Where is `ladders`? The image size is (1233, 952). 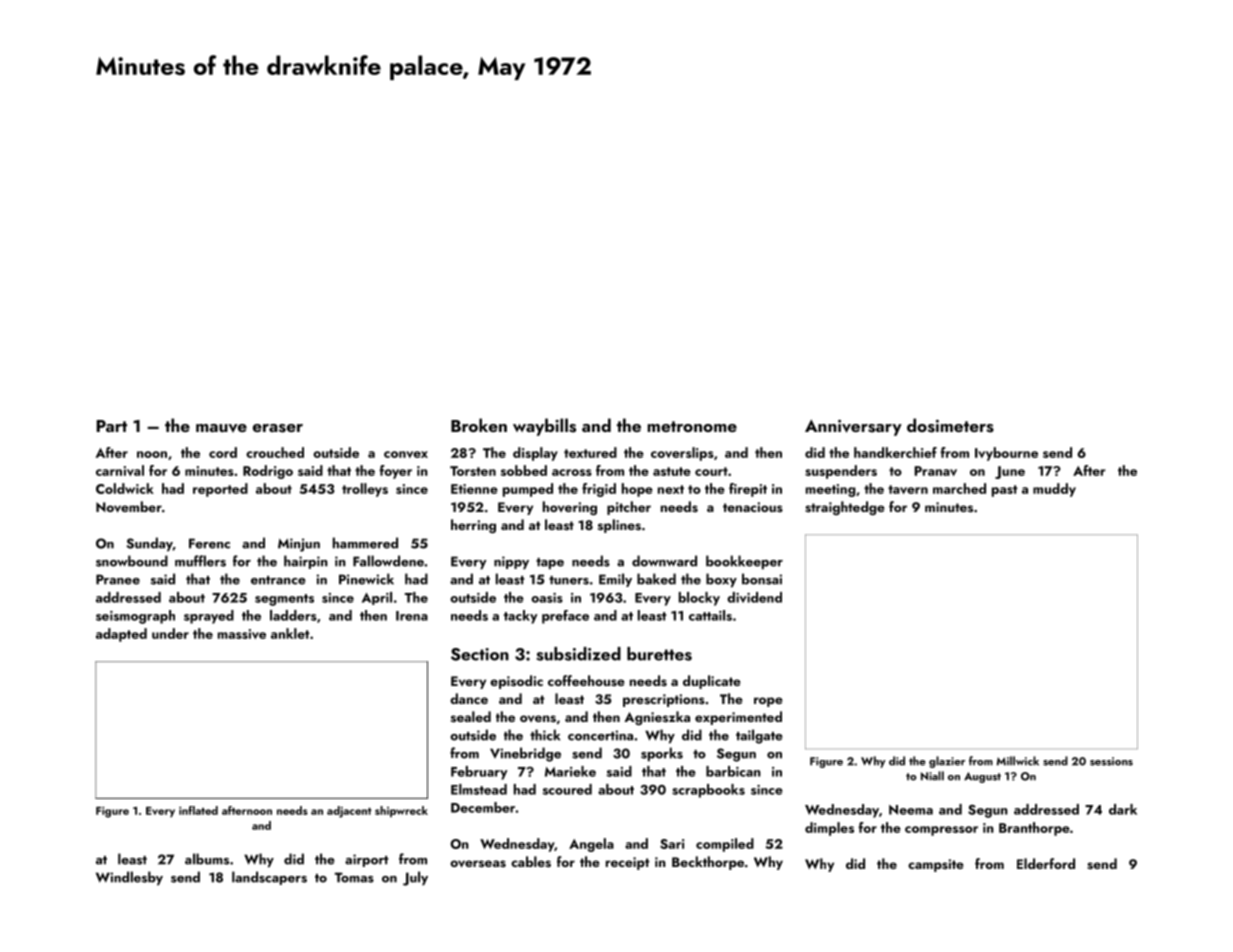 ladders is located at coordinates (293, 615).
